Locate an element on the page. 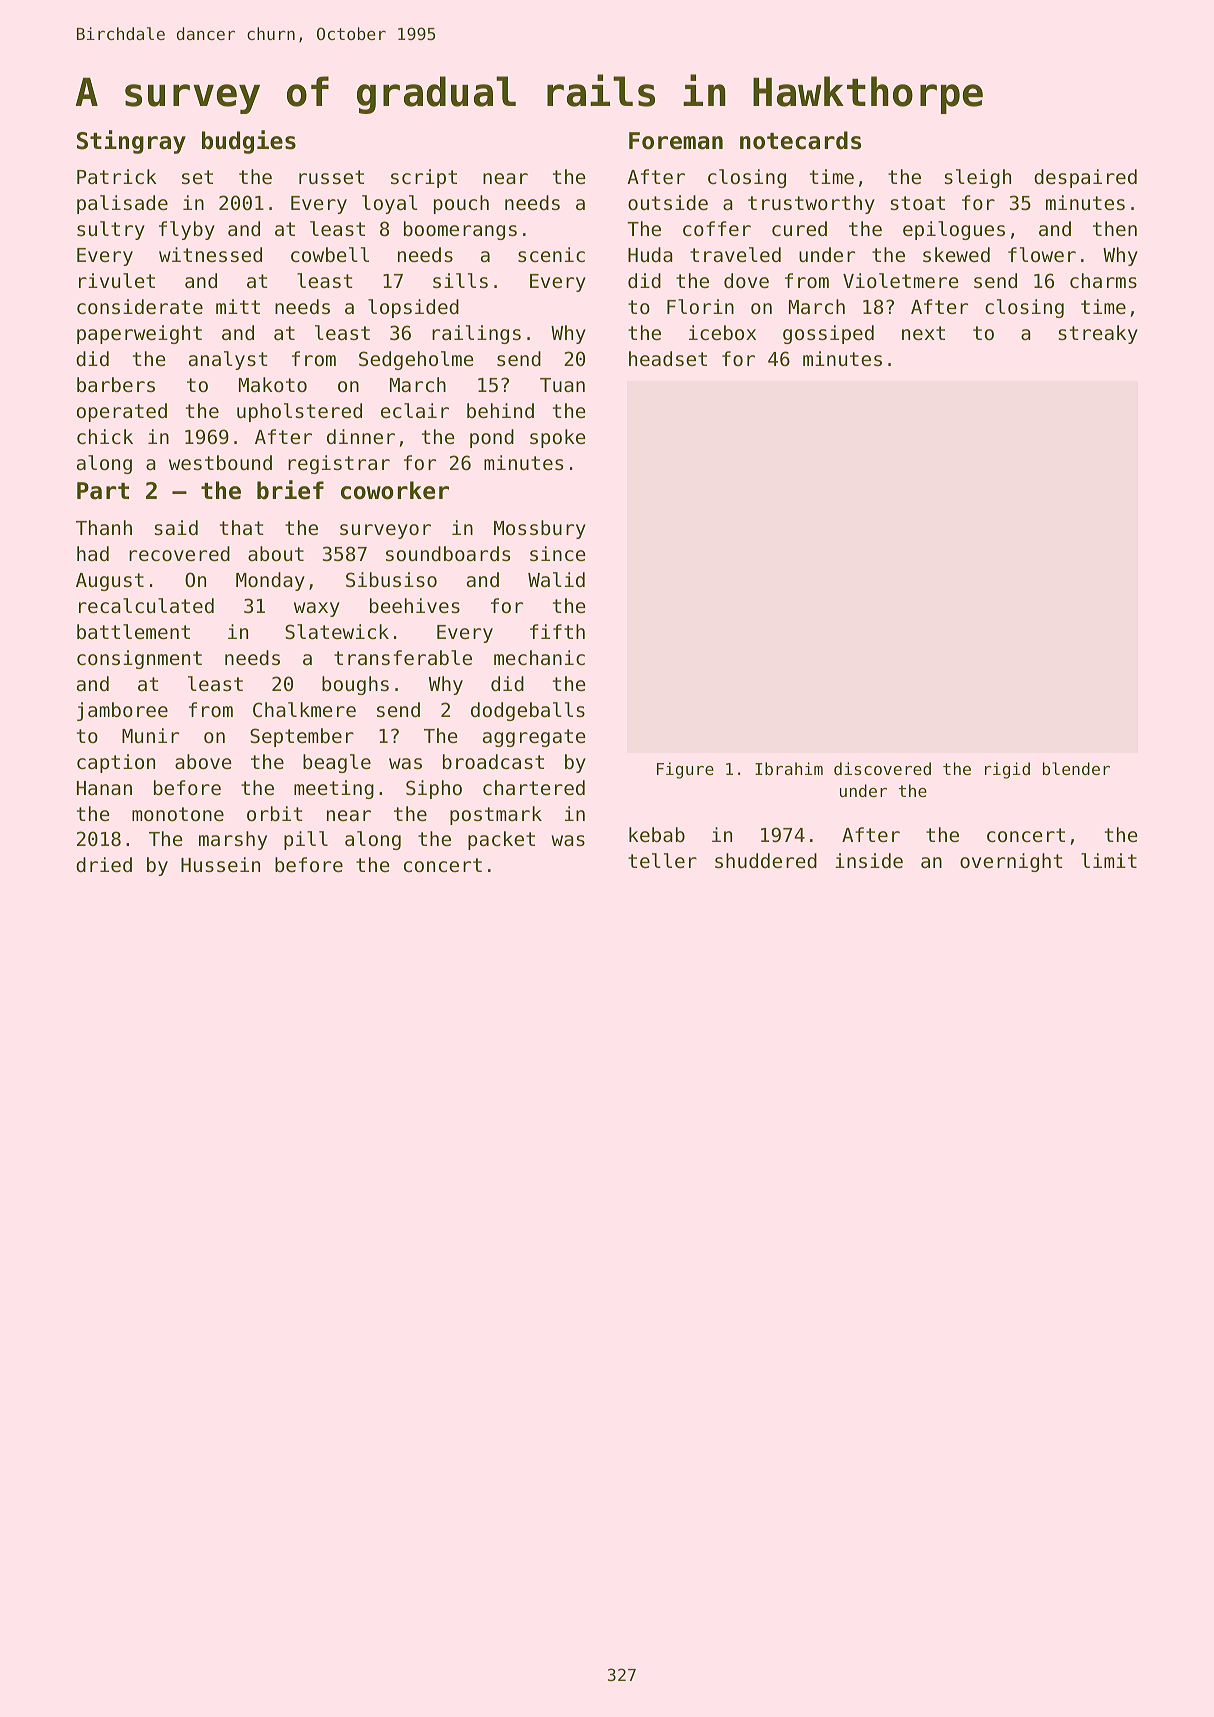 The width and height of the image is (1214, 1717). packet is located at coordinates (501, 840).
